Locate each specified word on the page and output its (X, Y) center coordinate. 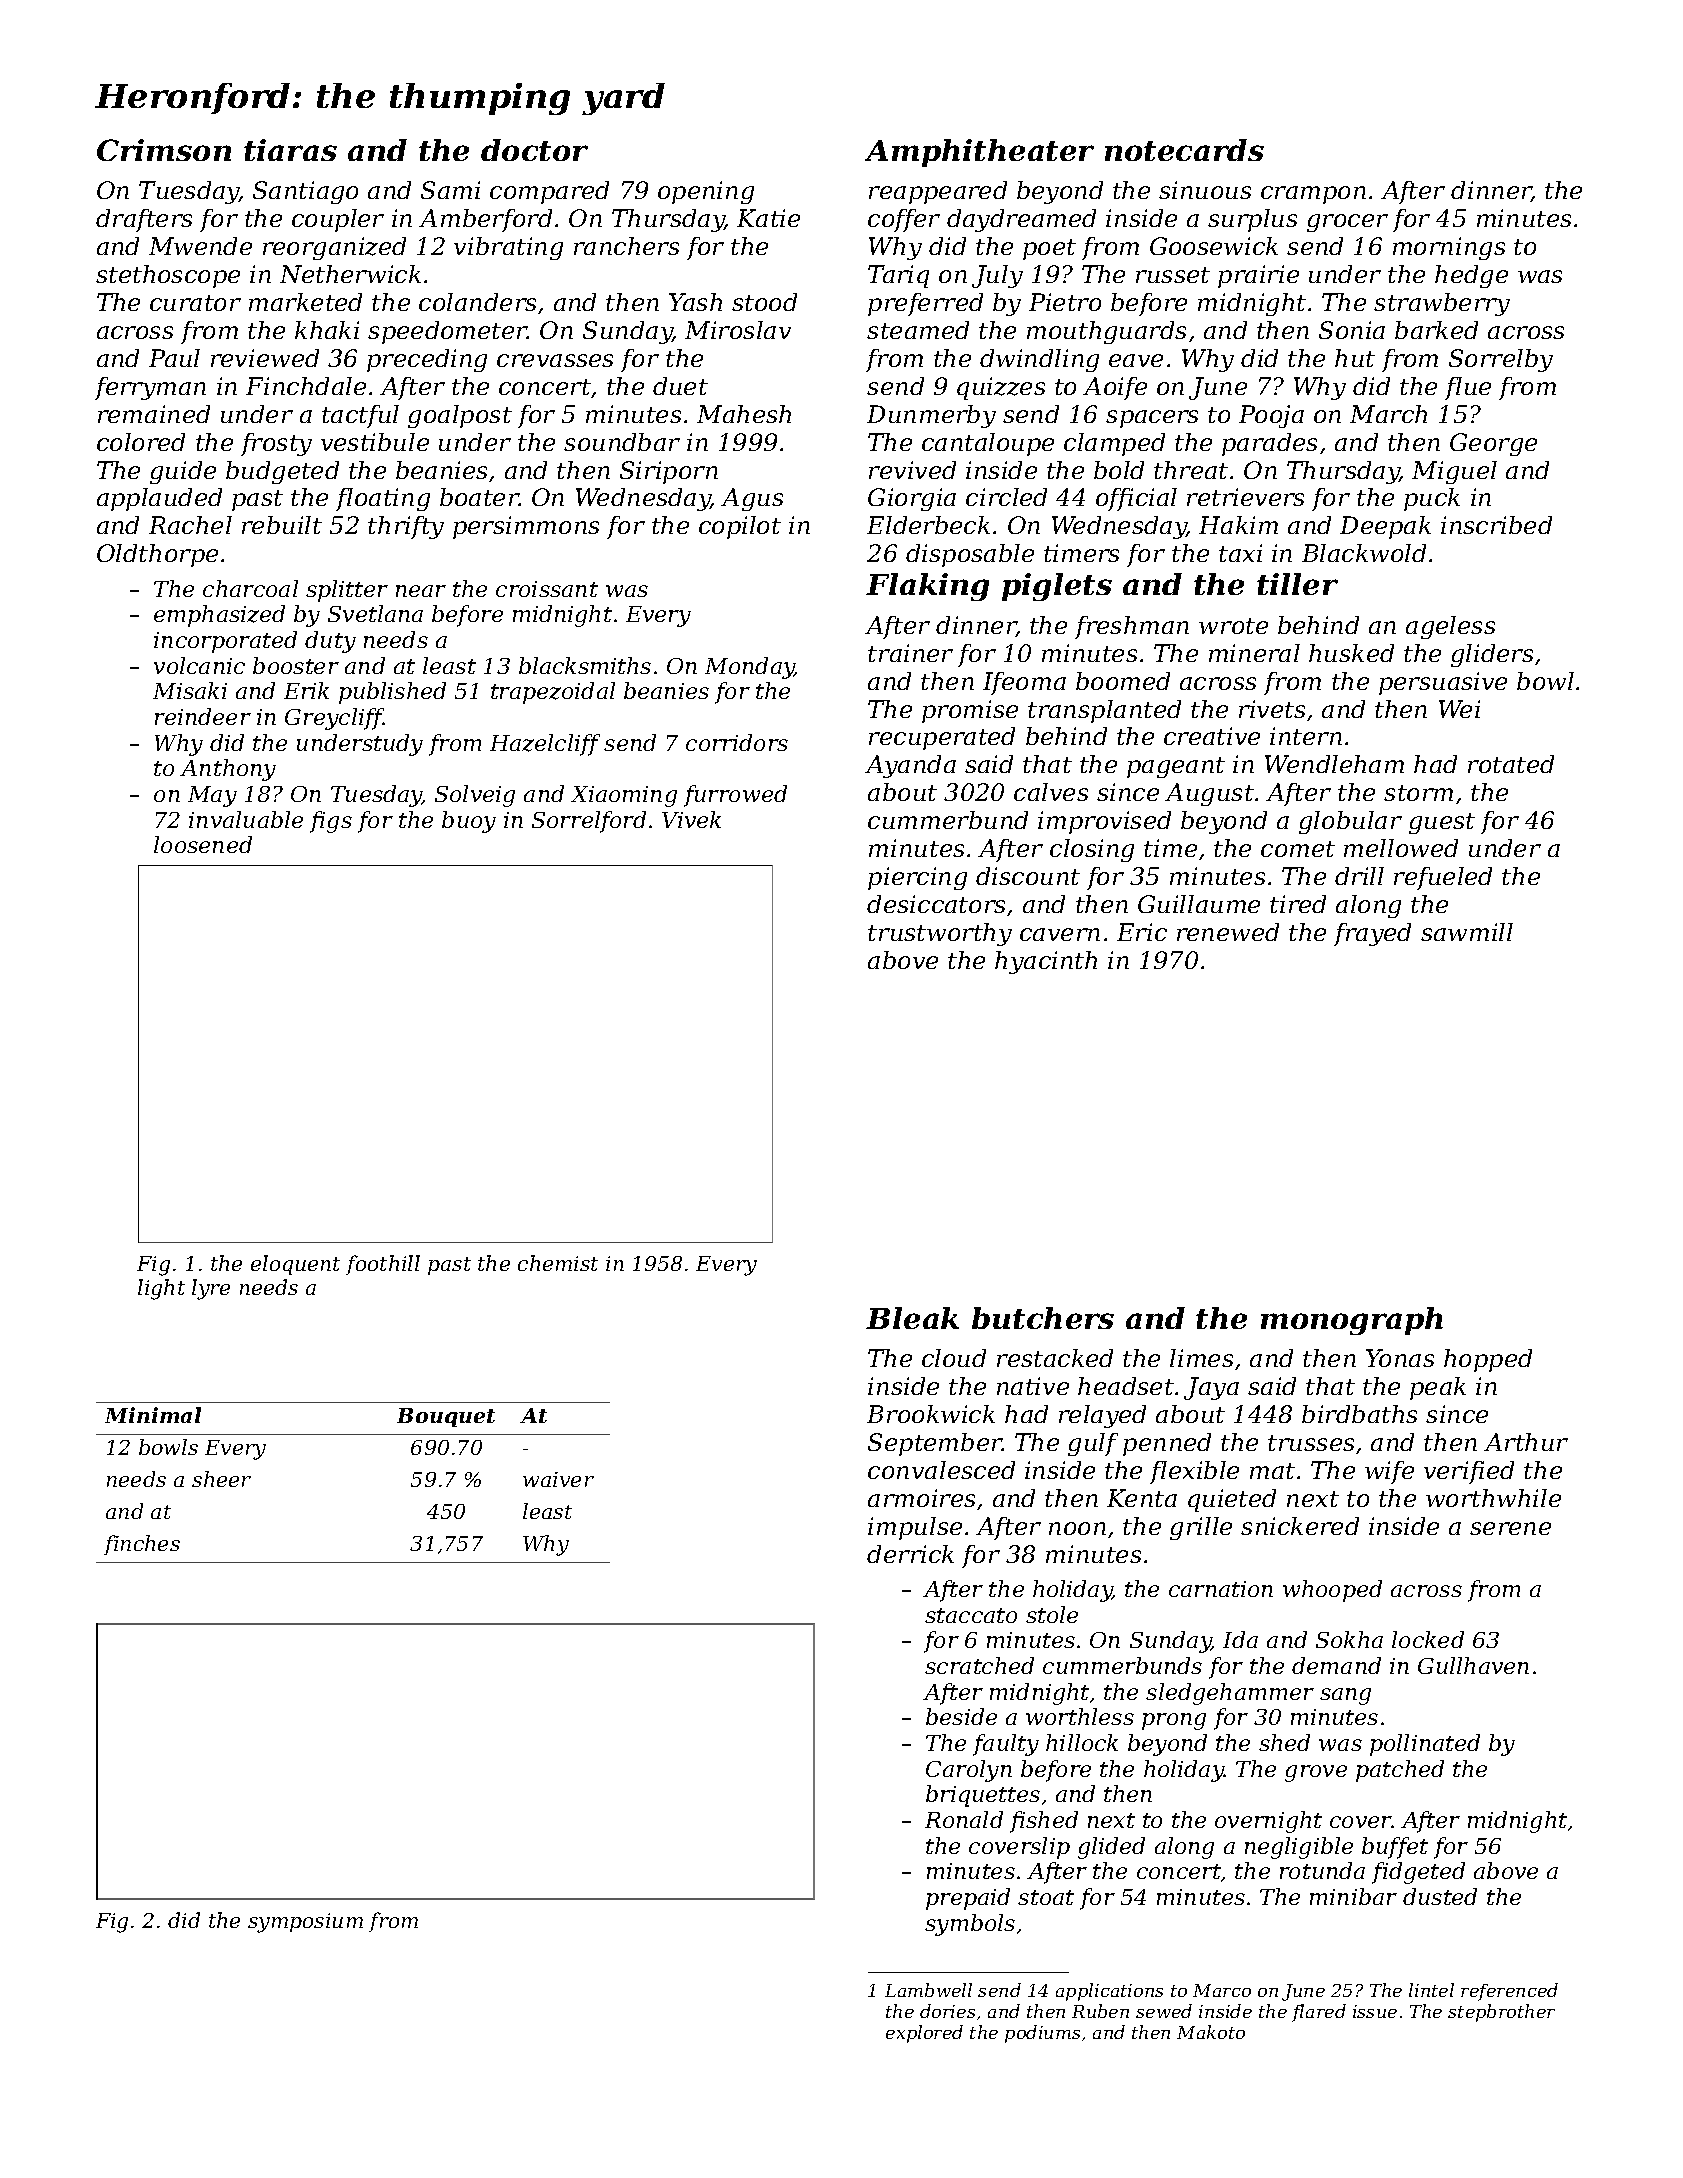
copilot (740, 527)
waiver (558, 1479)
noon (1077, 1528)
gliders (1492, 655)
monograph (1352, 1321)
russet (1173, 275)
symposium (305, 1923)
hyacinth (1046, 962)
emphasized (219, 616)
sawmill (1467, 932)
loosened (203, 844)
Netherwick (350, 274)
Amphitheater (979, 153)
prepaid (968, 1899)
